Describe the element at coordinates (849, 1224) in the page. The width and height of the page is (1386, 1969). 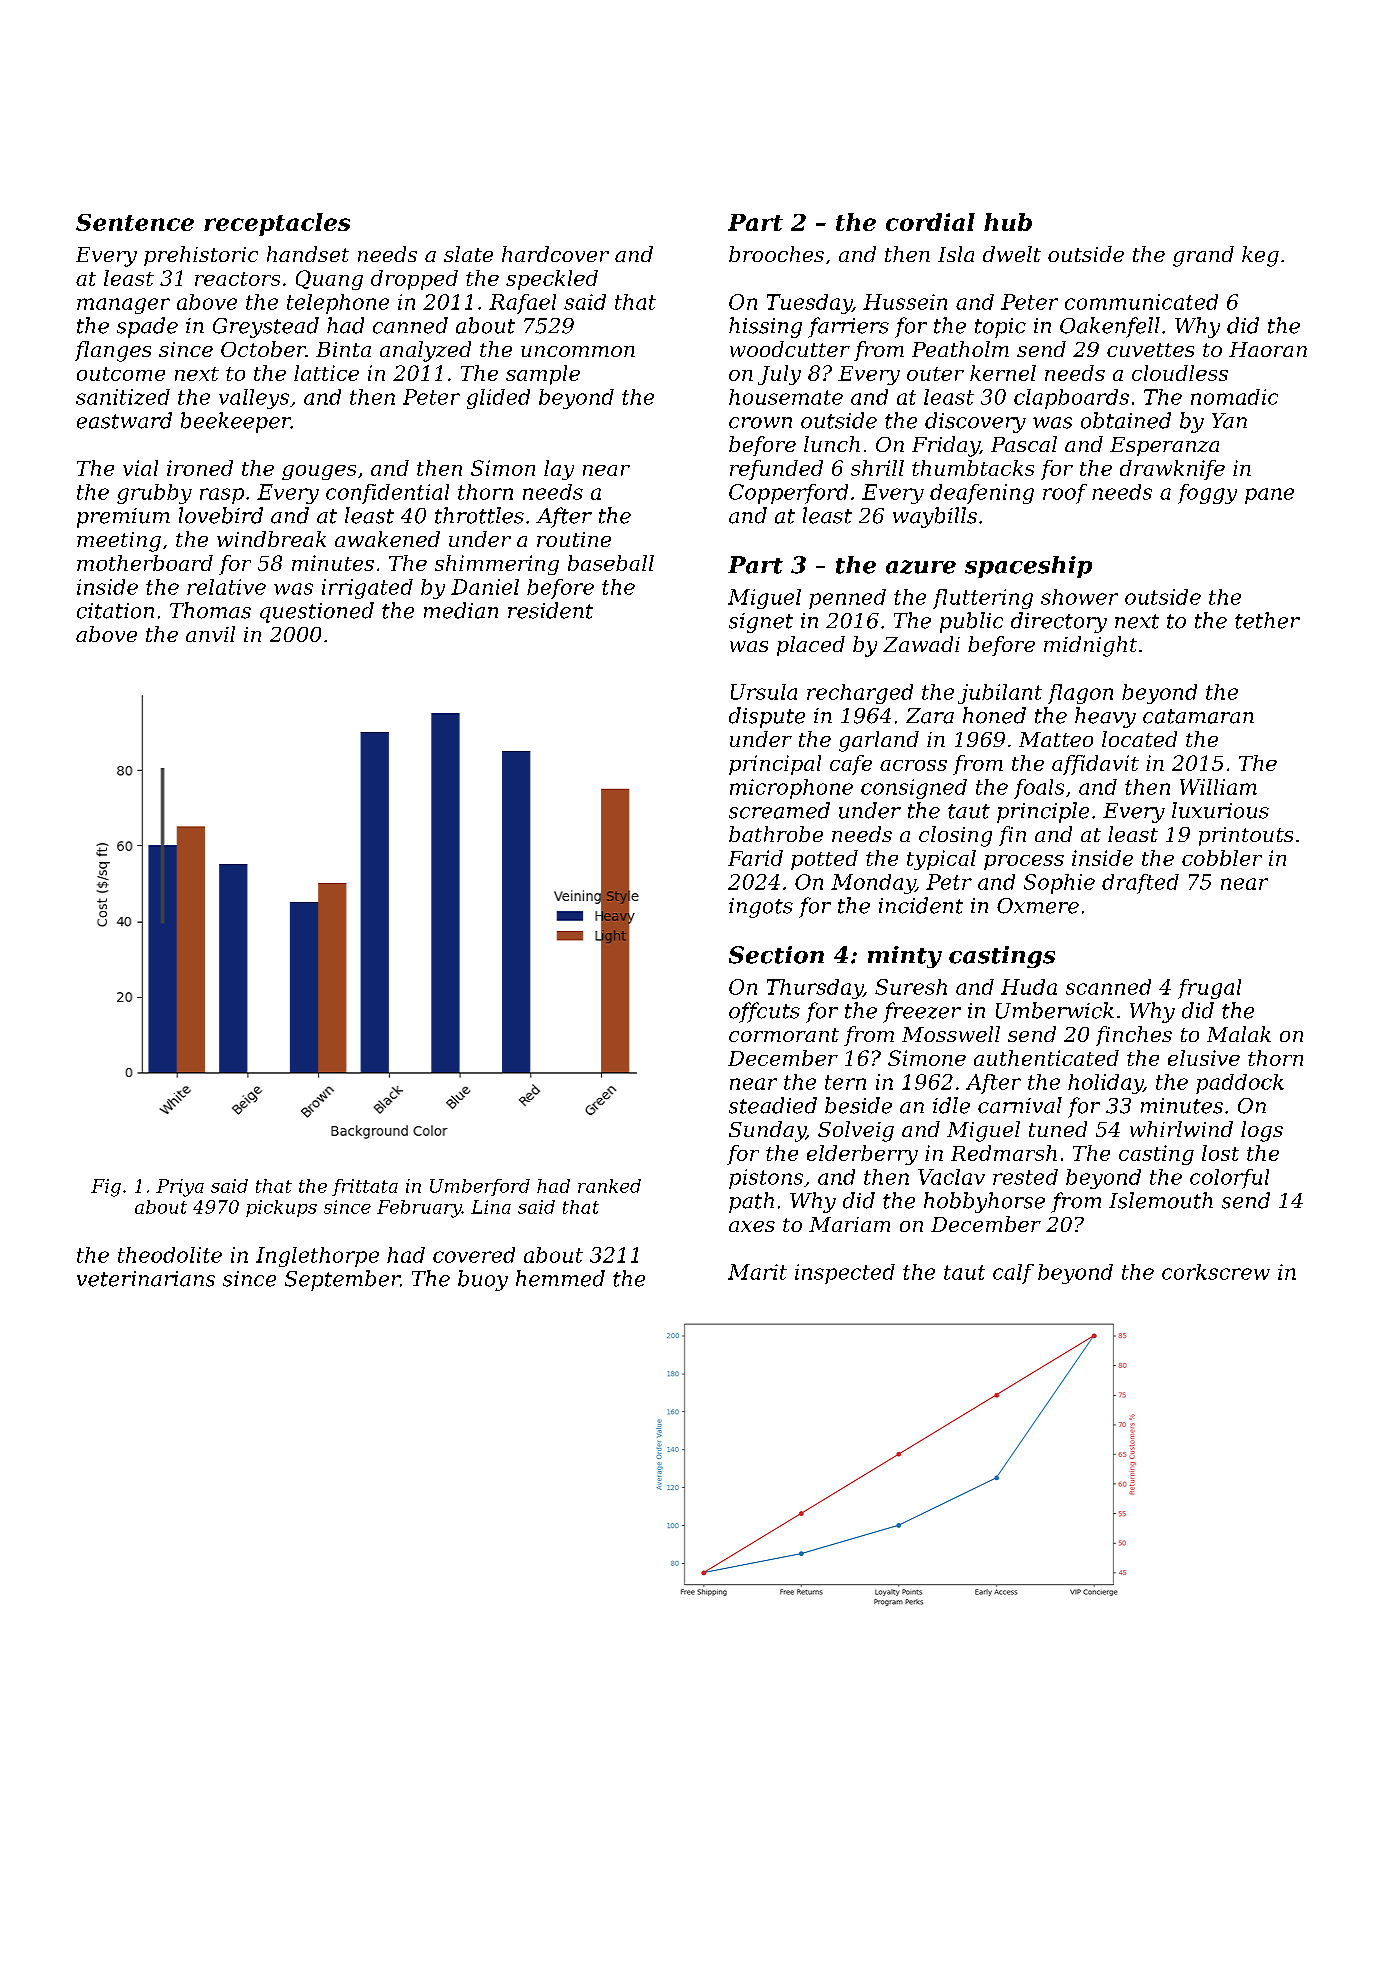
I see `Mariam` at that location.
